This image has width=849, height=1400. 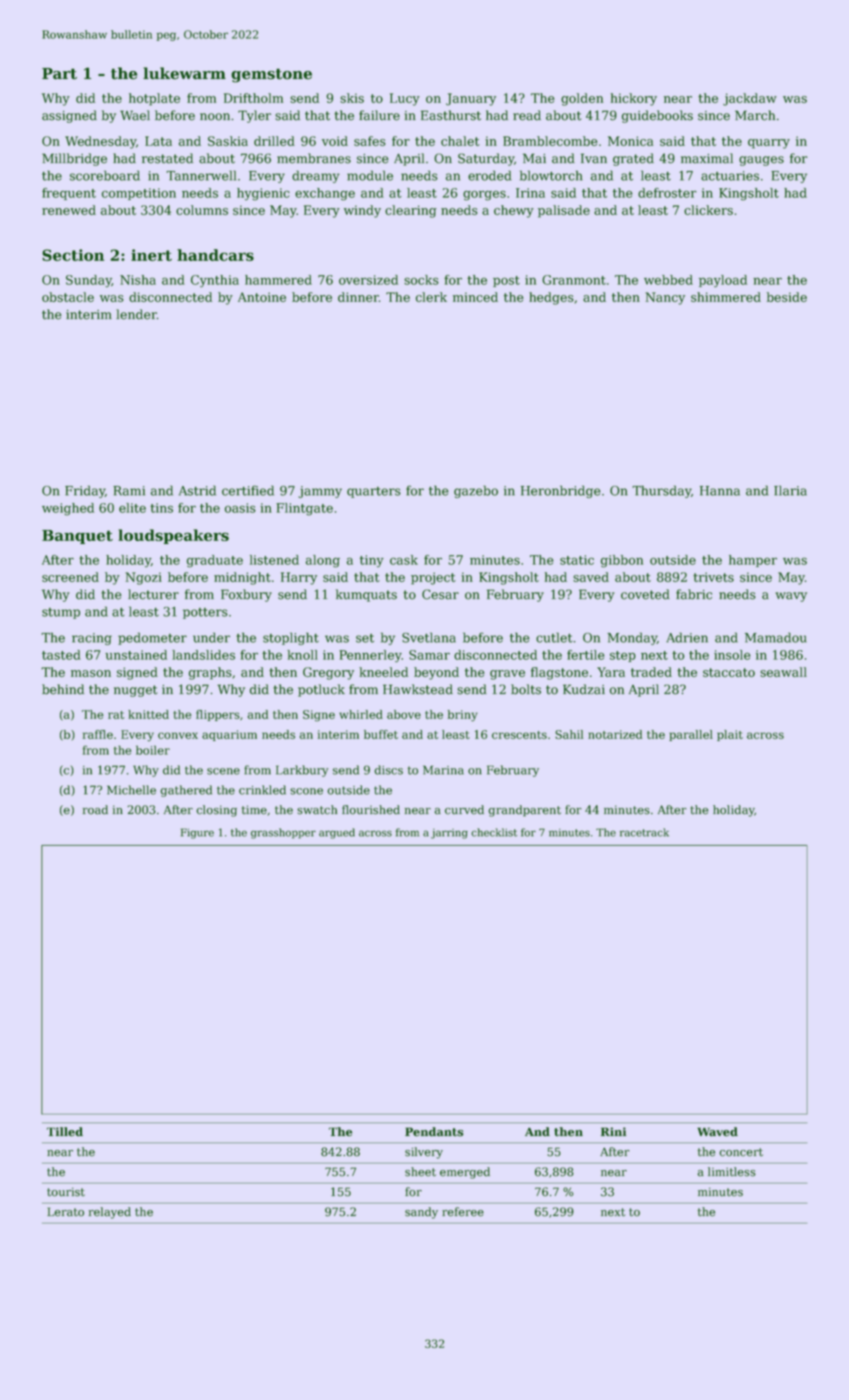 I want to click on raffle, so click(x=98, y=734).
